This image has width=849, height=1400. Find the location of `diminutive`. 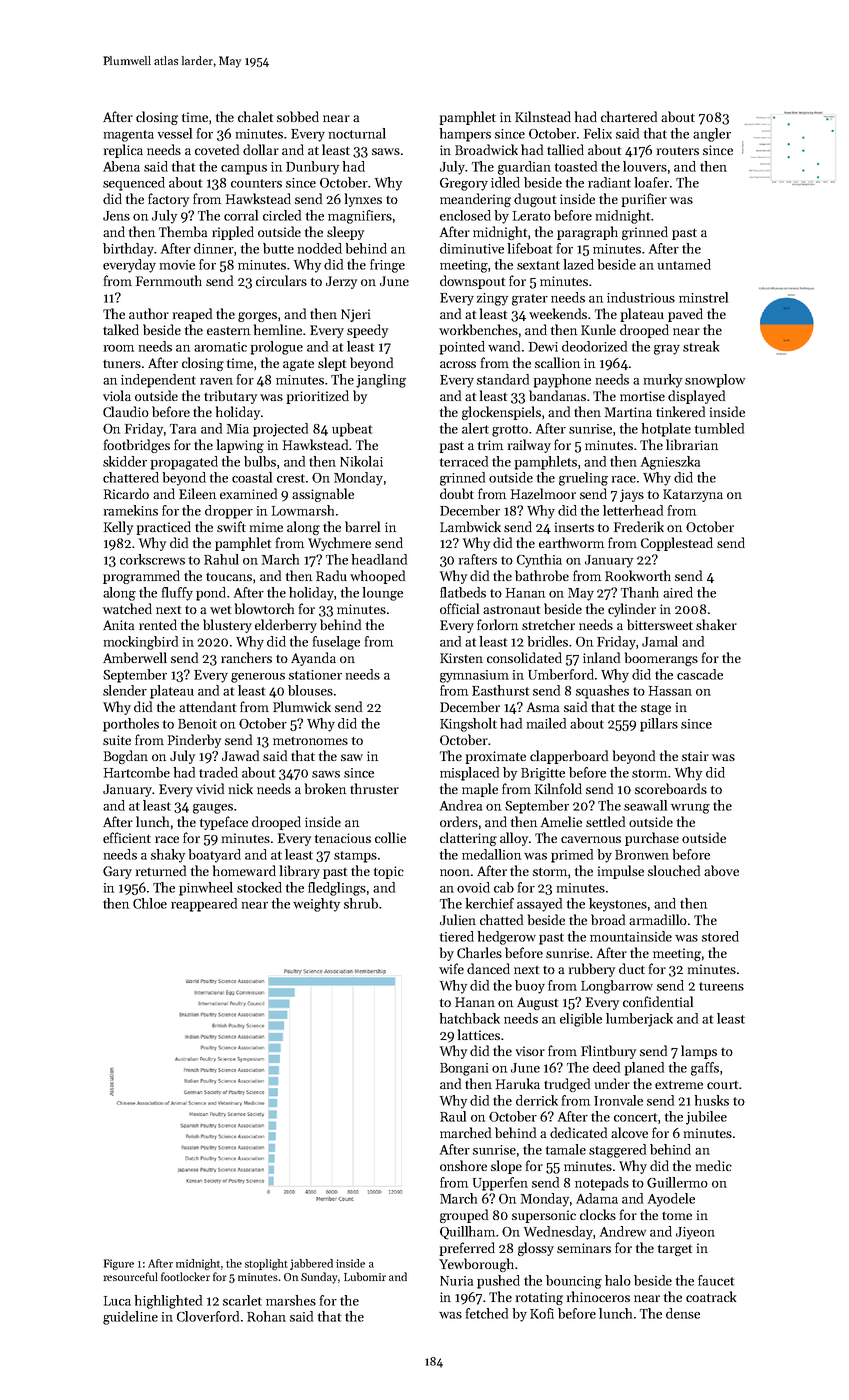

diminutive is located at coordinates (472, 248).
